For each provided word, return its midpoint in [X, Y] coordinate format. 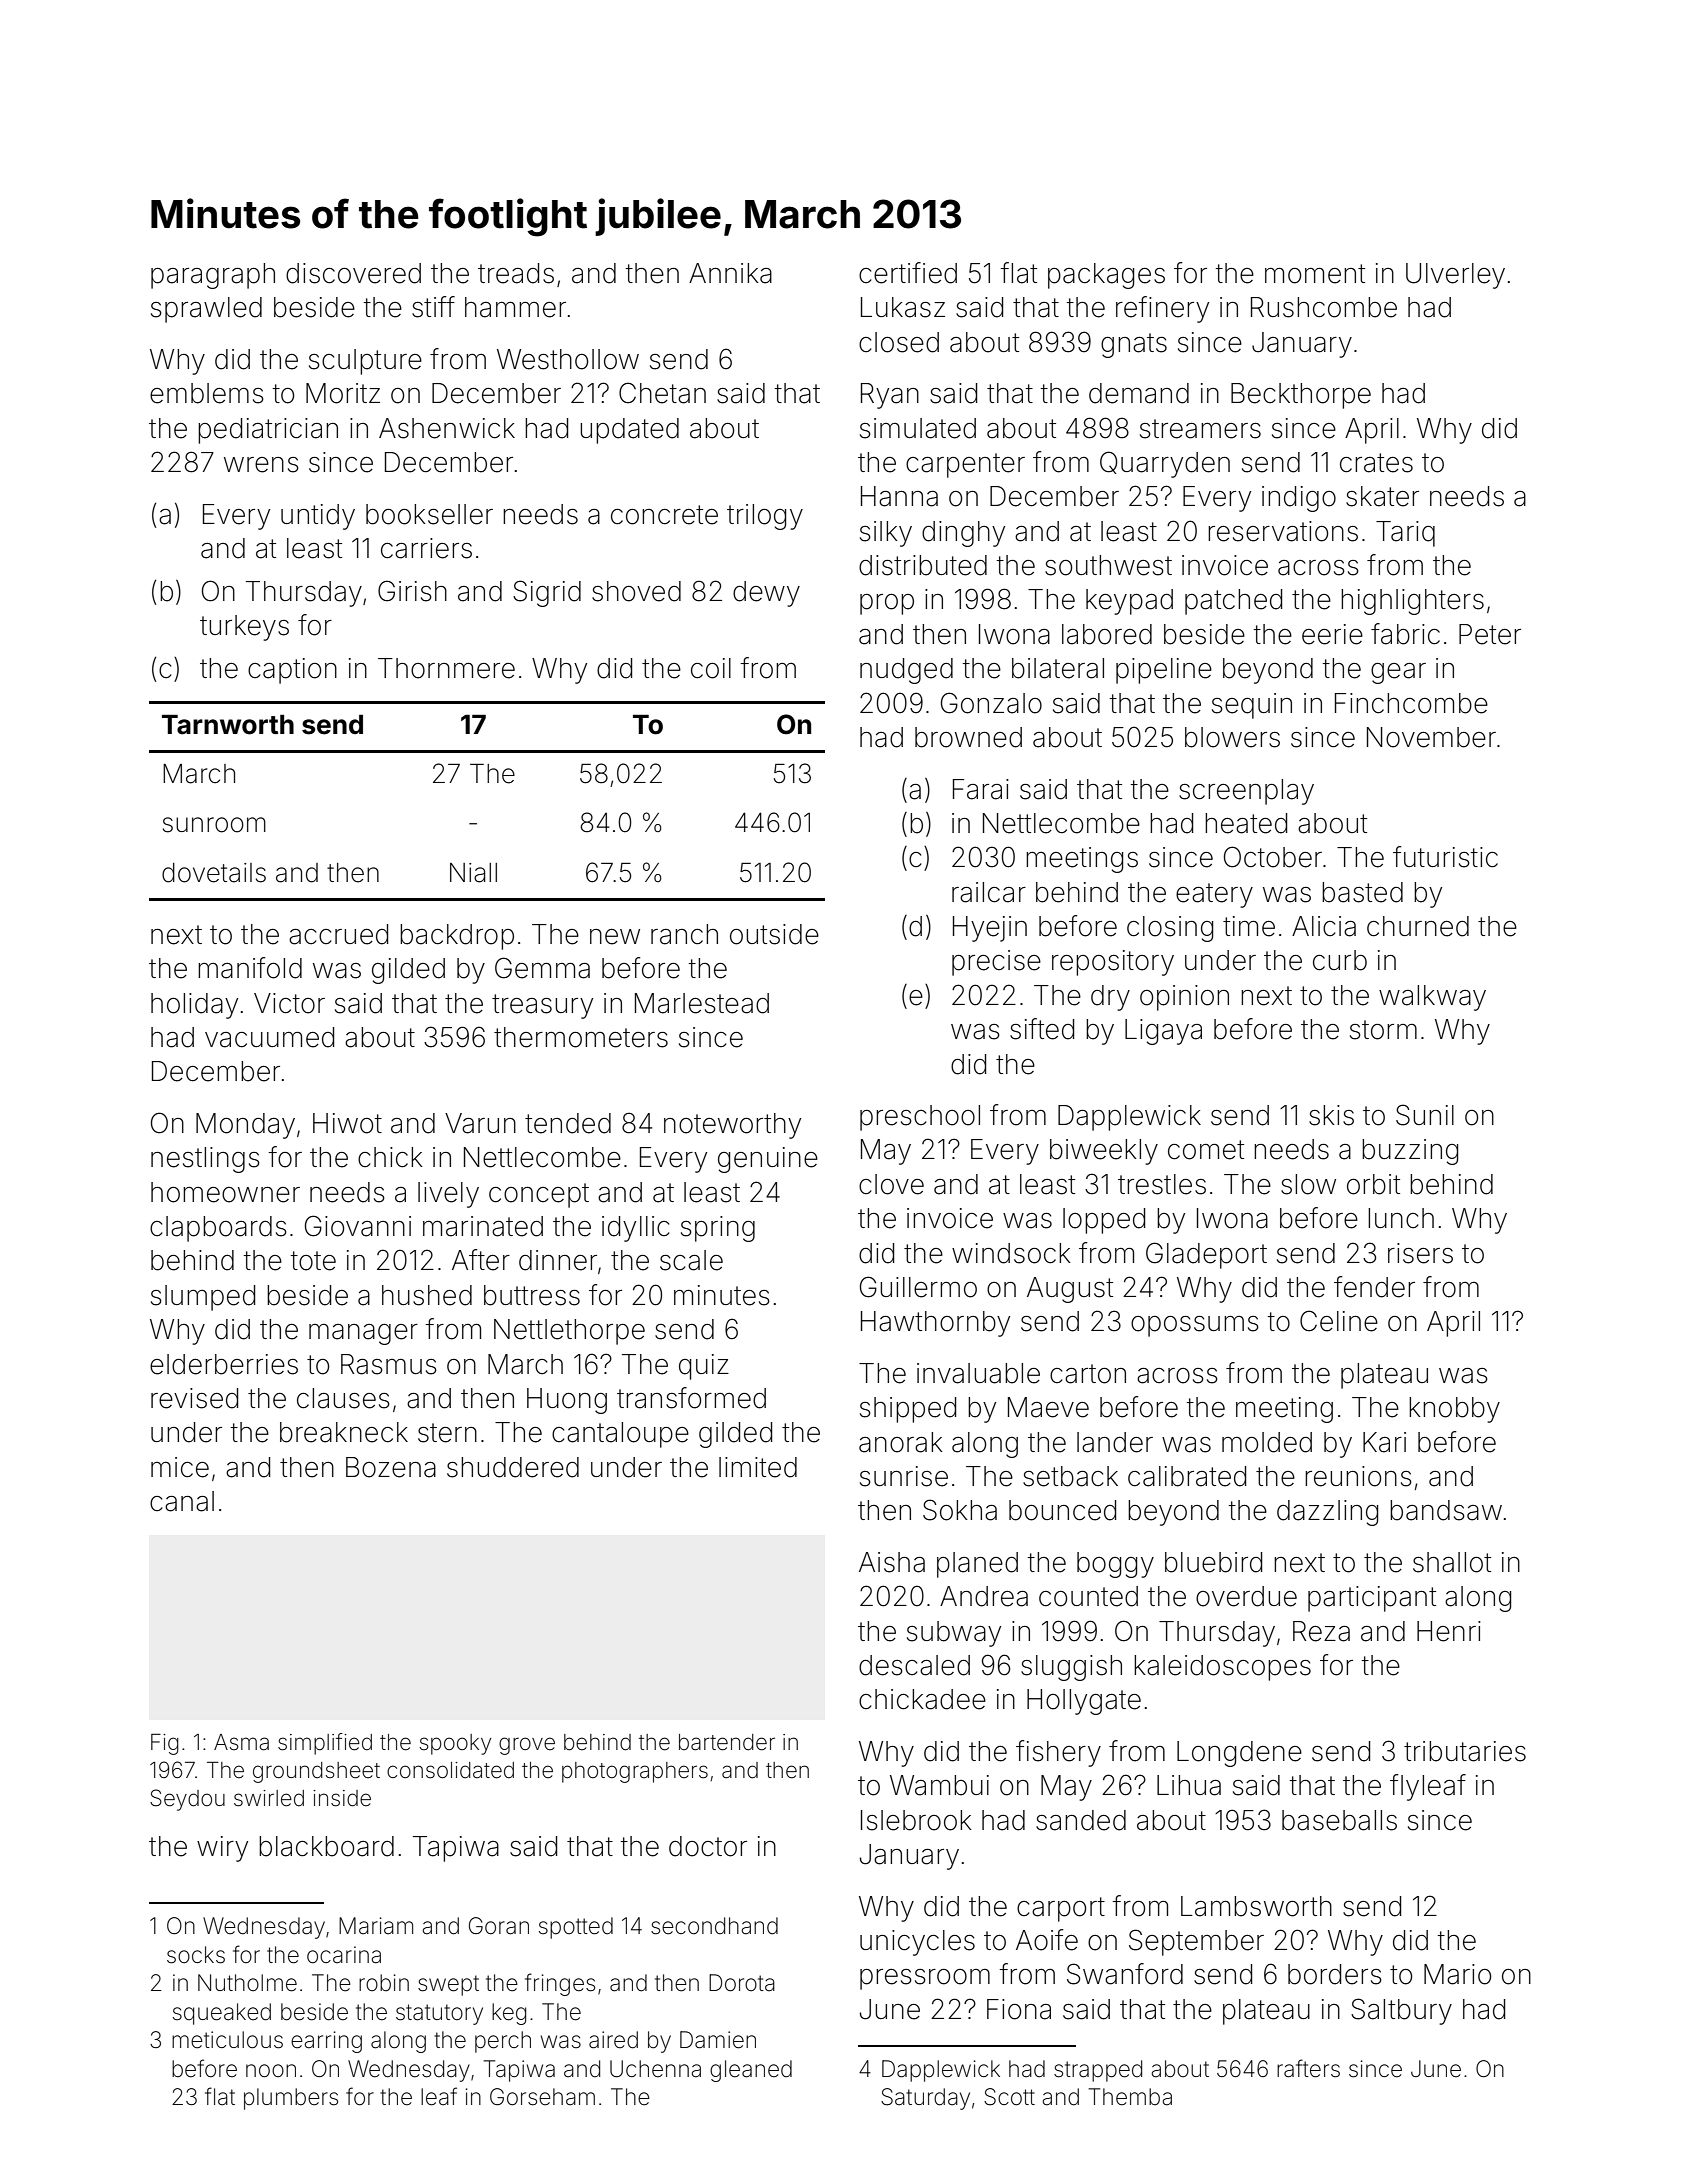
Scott [1009, 2097]
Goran [499, 1926]
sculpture [365, 362]
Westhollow [568, 359]
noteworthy [732, 1126]
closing [1170, 929]
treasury [542, 1006]
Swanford [1125, 1974]
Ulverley [1455, 276]
